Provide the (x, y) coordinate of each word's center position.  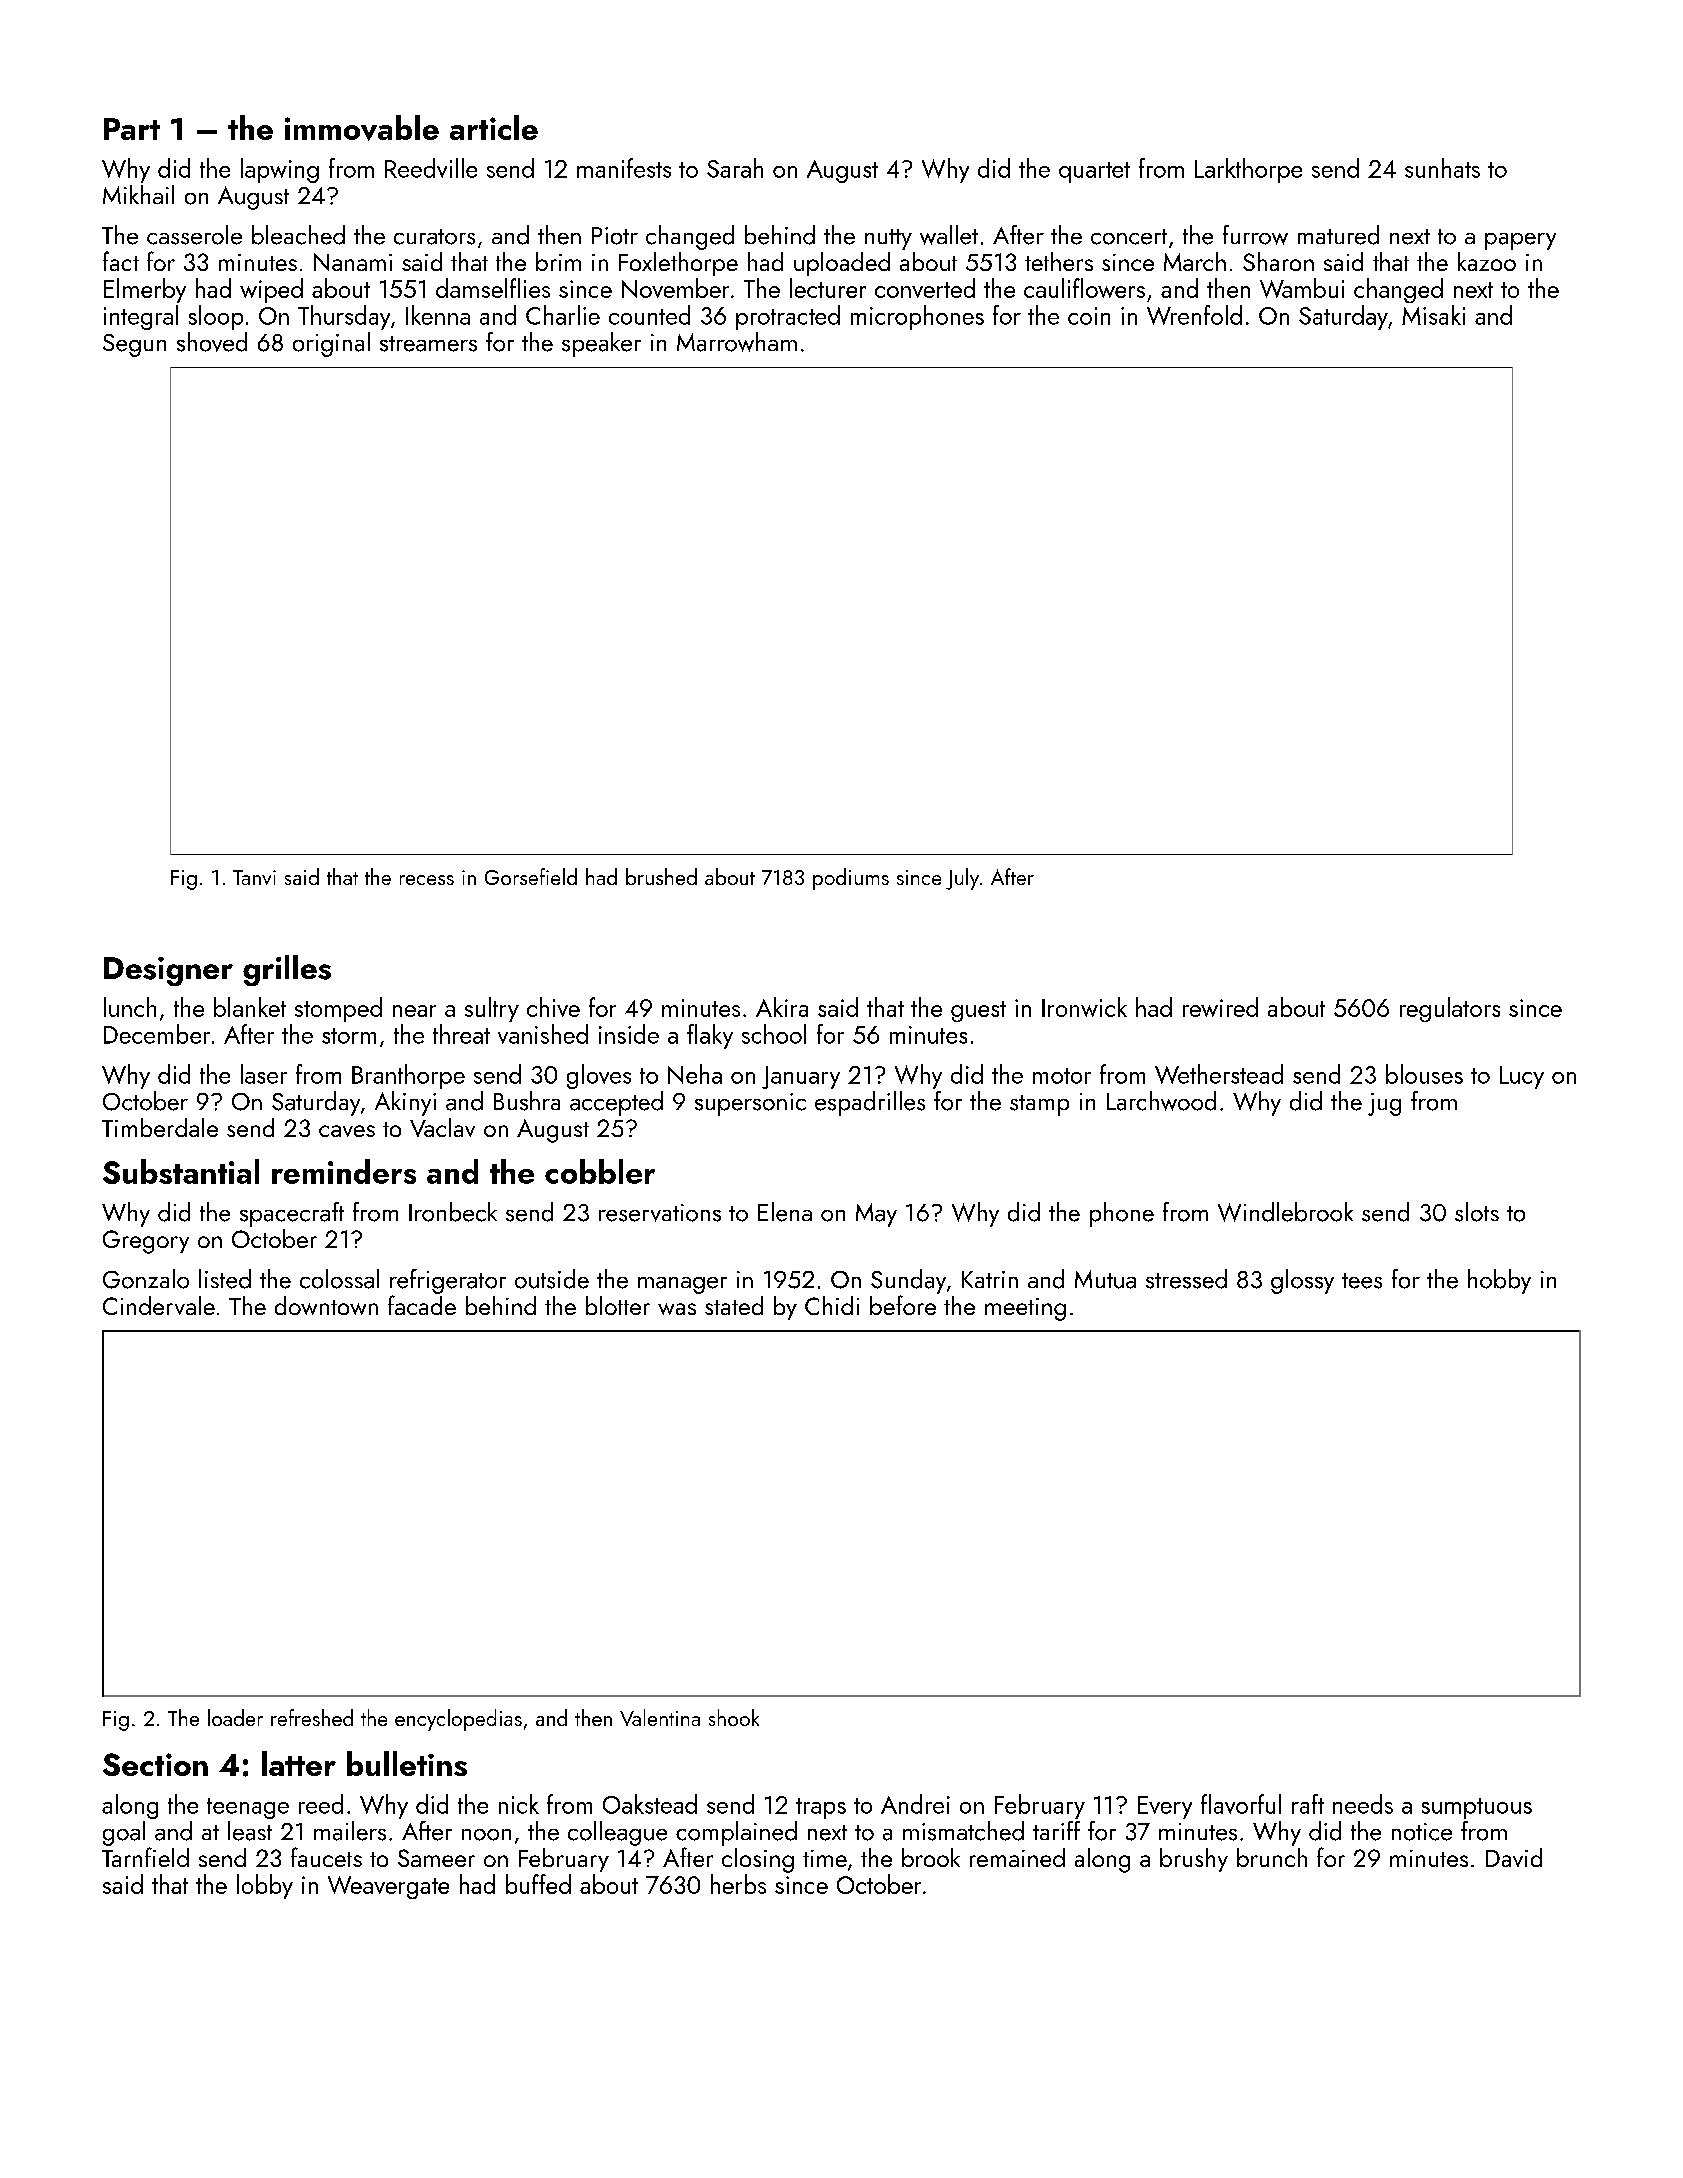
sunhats (1442, 168)
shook (734, 1717)
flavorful (1241, 1804)
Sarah (735, 168)
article (494, 127)
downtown (326, 1305)
